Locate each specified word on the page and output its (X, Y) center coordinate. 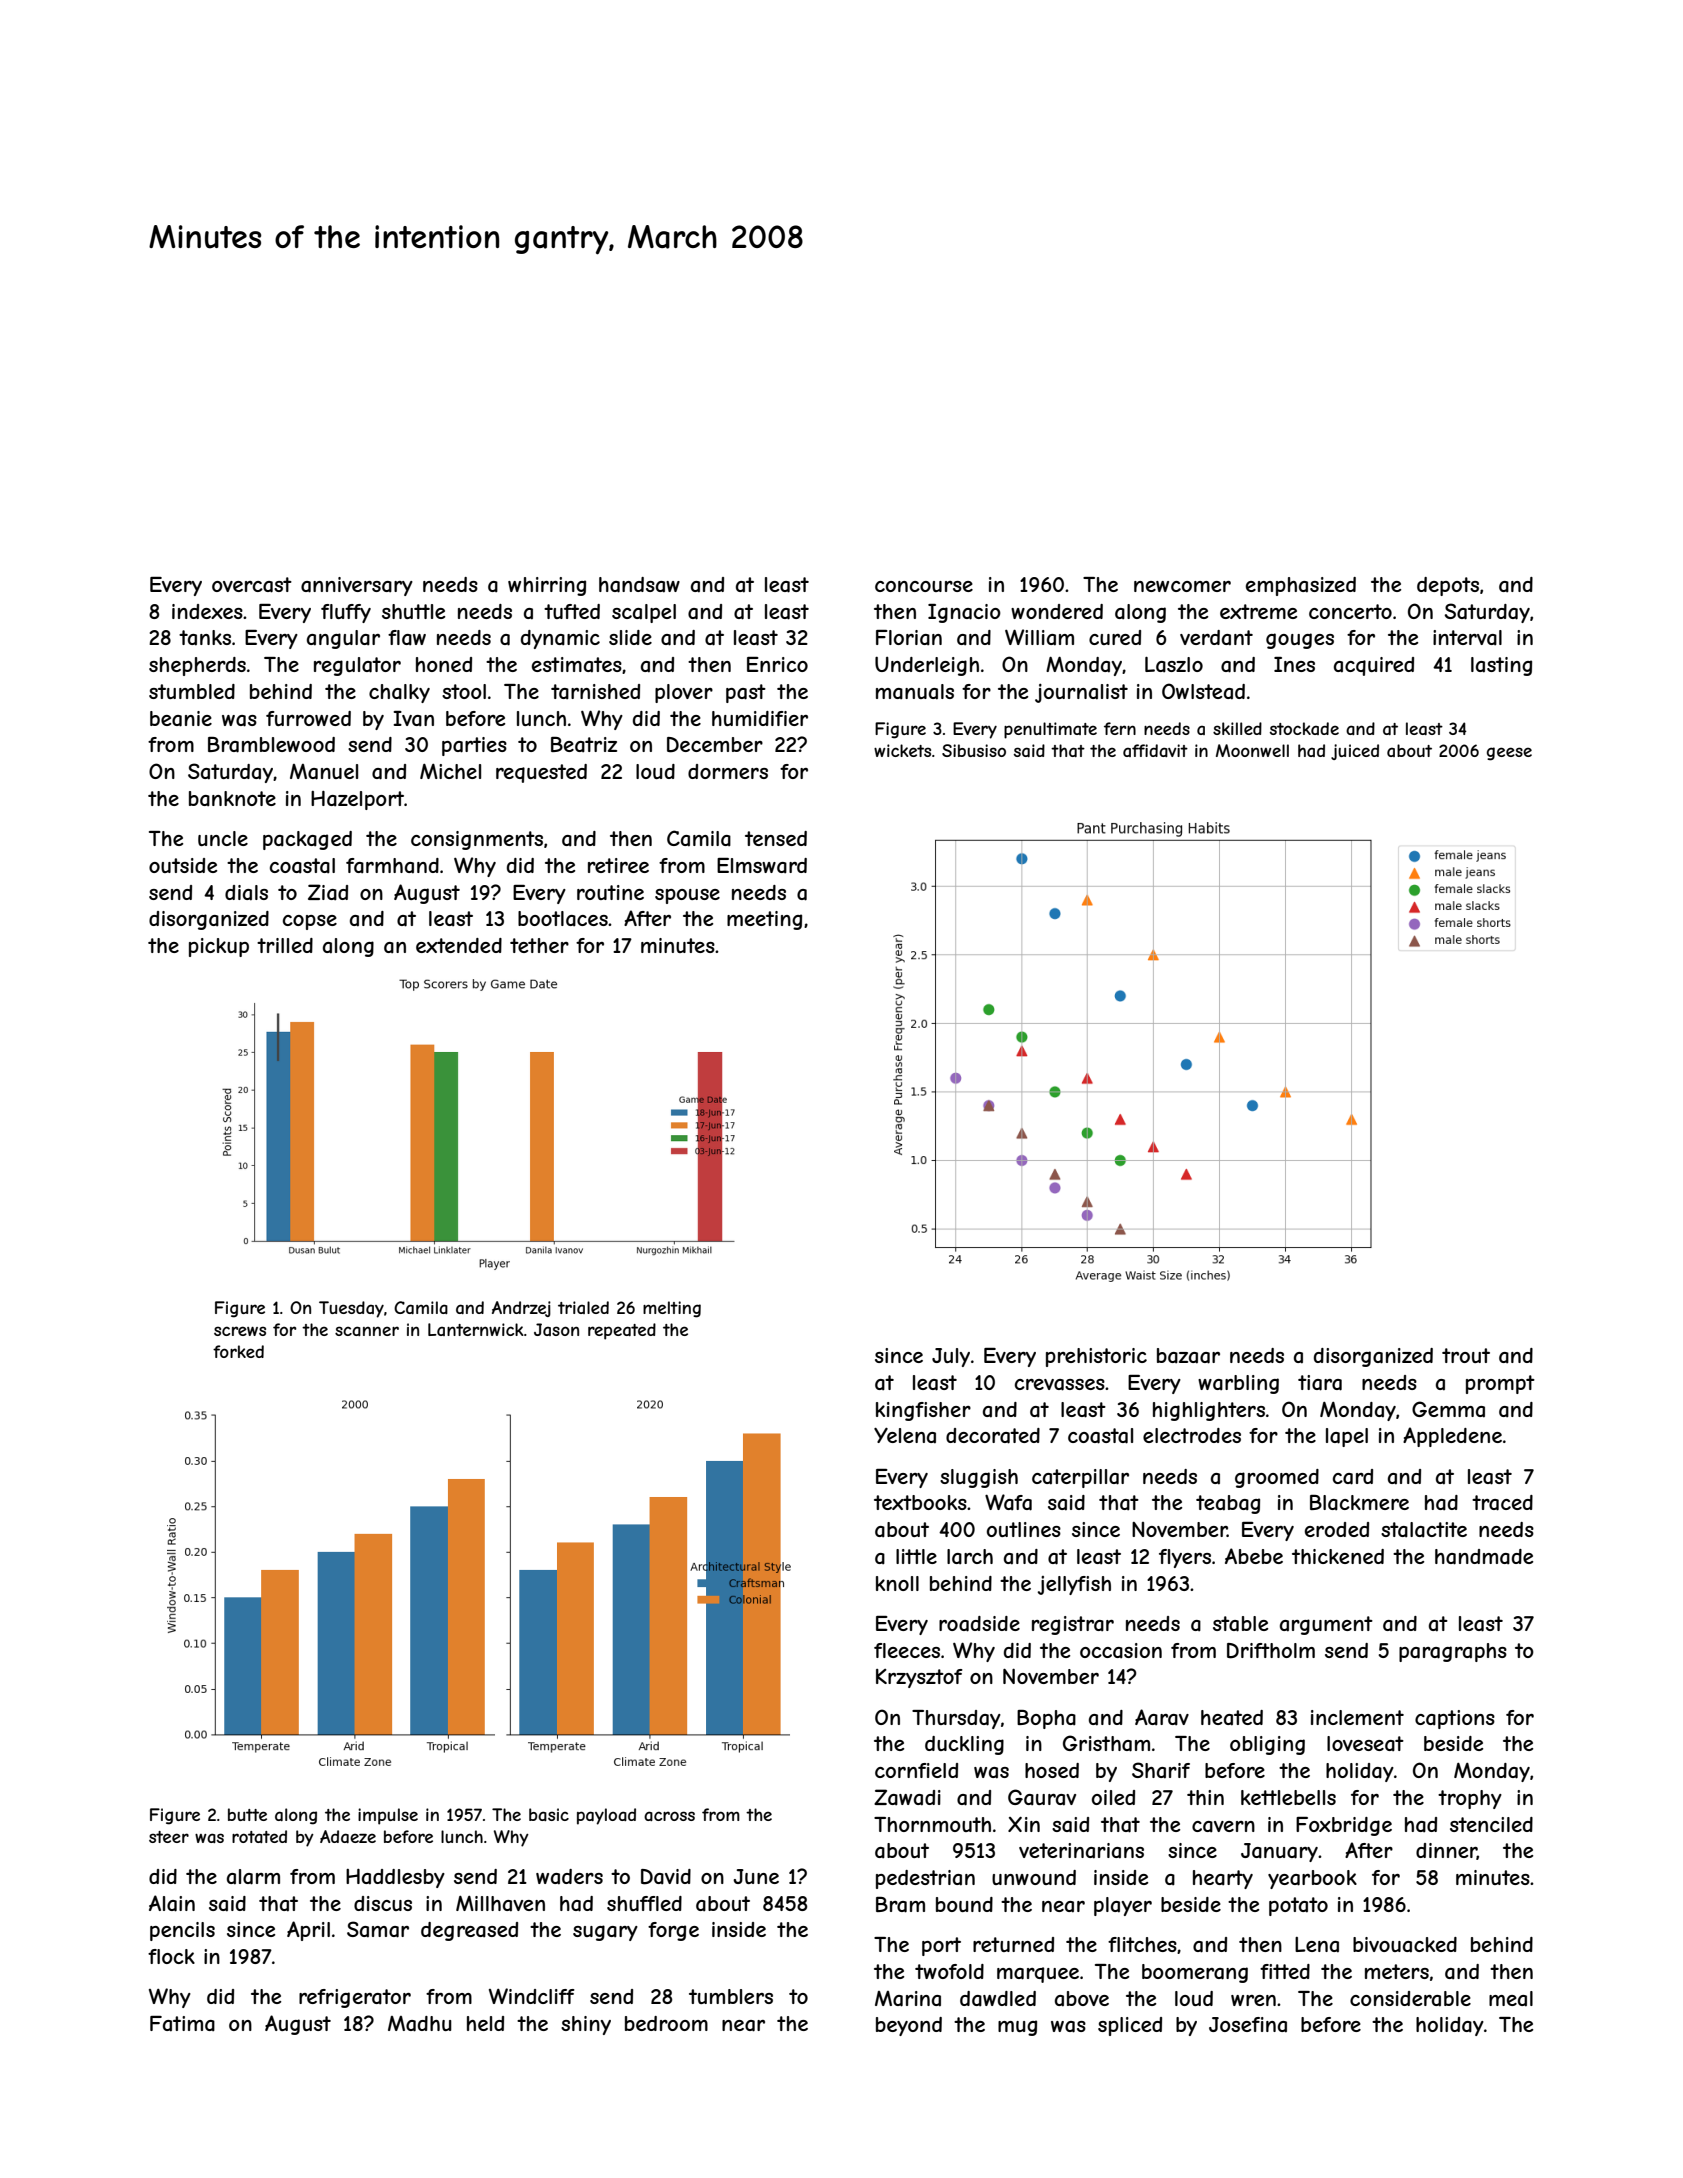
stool (464, 691)
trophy (1470, 1799)
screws (240, 1331)
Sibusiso (974, 750)
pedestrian (925, 1879)
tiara (1320, 1383)
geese (1509, 754)
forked (238, 1351)
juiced (1355, 752)
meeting (764, 920)
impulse (388, 1816)
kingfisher (923, 1411)
